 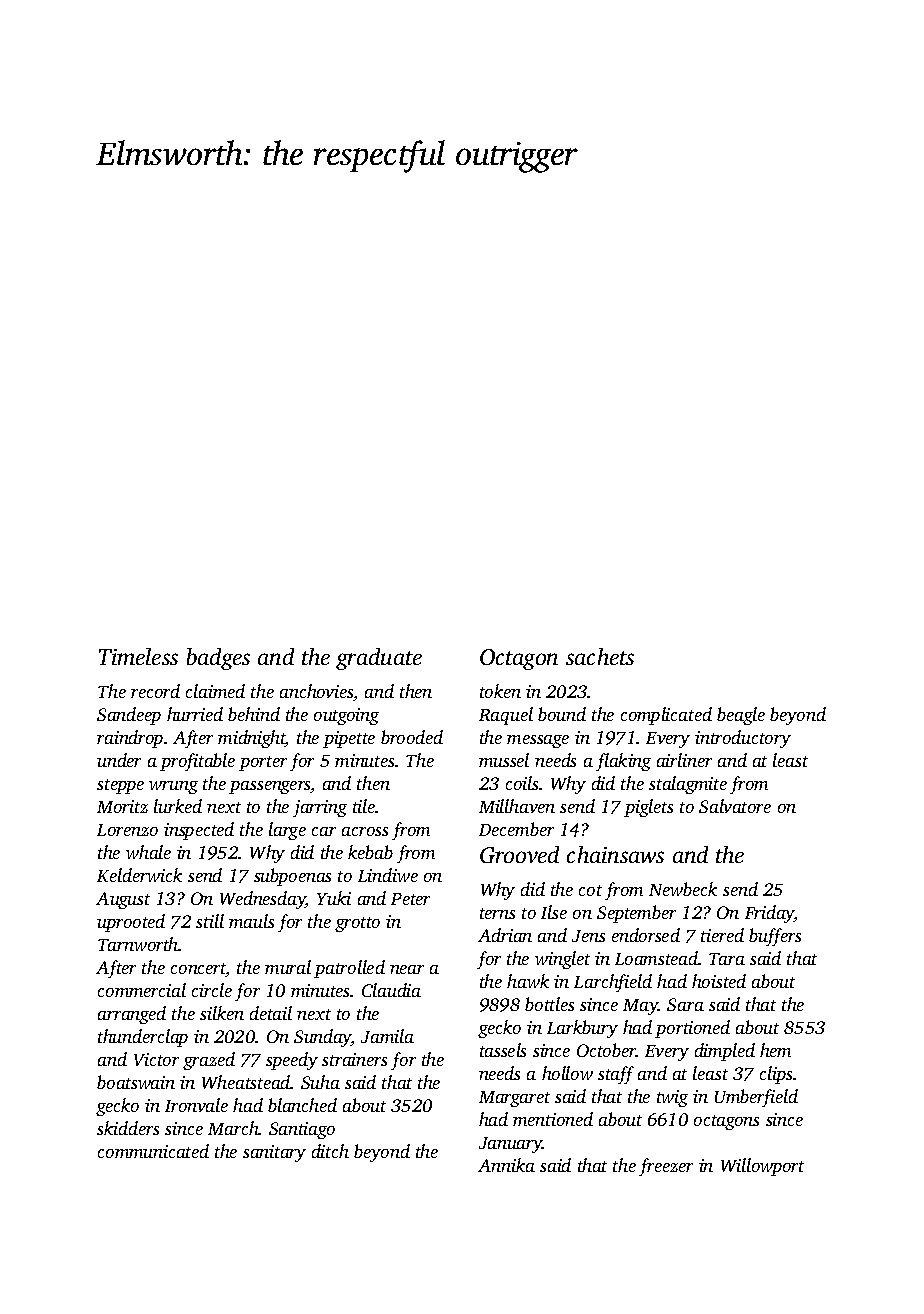 I want to click on Jamila, so click(x=387, y=1036).
